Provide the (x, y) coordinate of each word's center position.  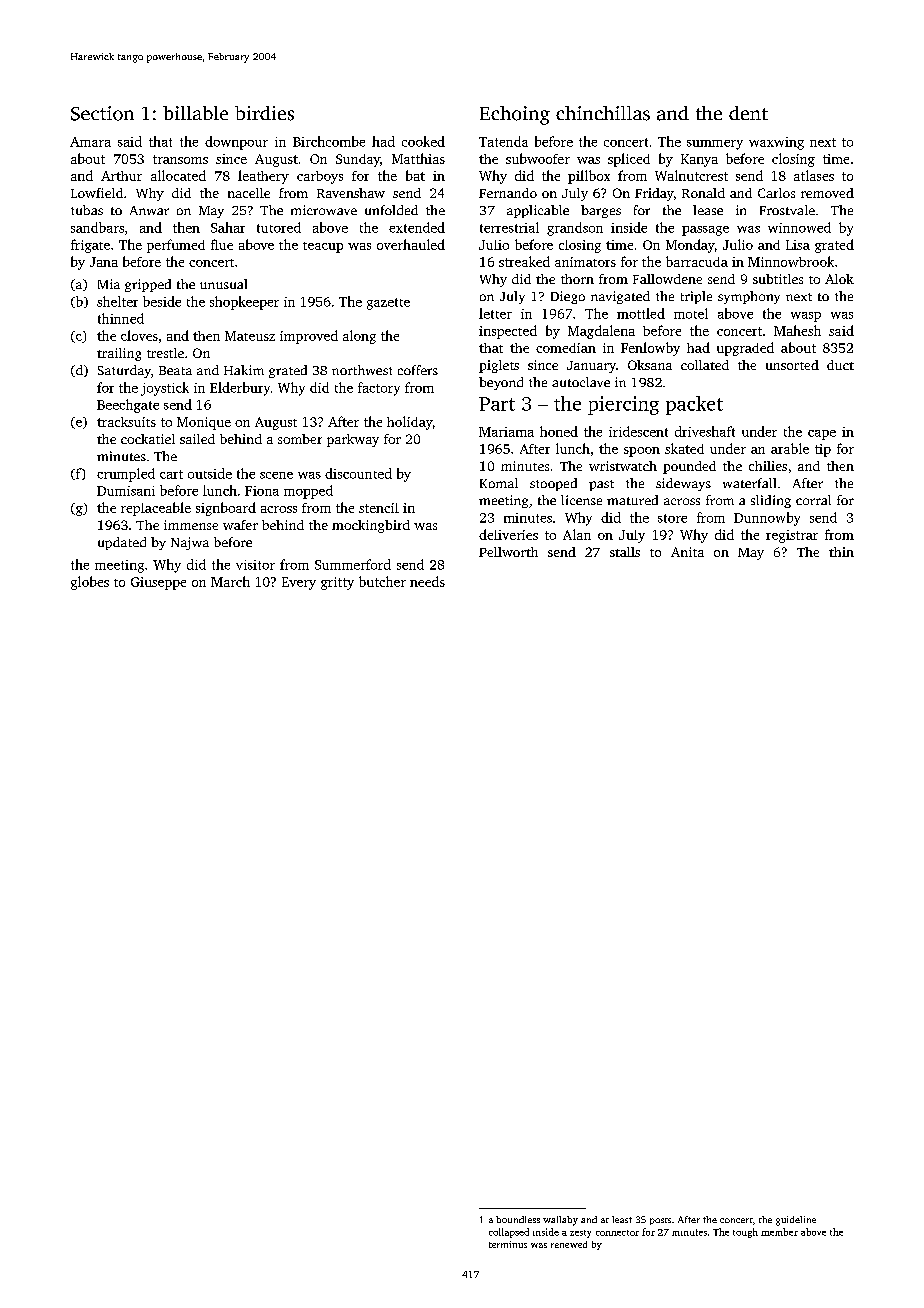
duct (840, 365)
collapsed (509, 1233)
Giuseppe (158, 583)
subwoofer (538, 158)
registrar (792, 536)
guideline (796, 1221)
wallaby (560, 1221)
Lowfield (97, 193)
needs (427, 581)
